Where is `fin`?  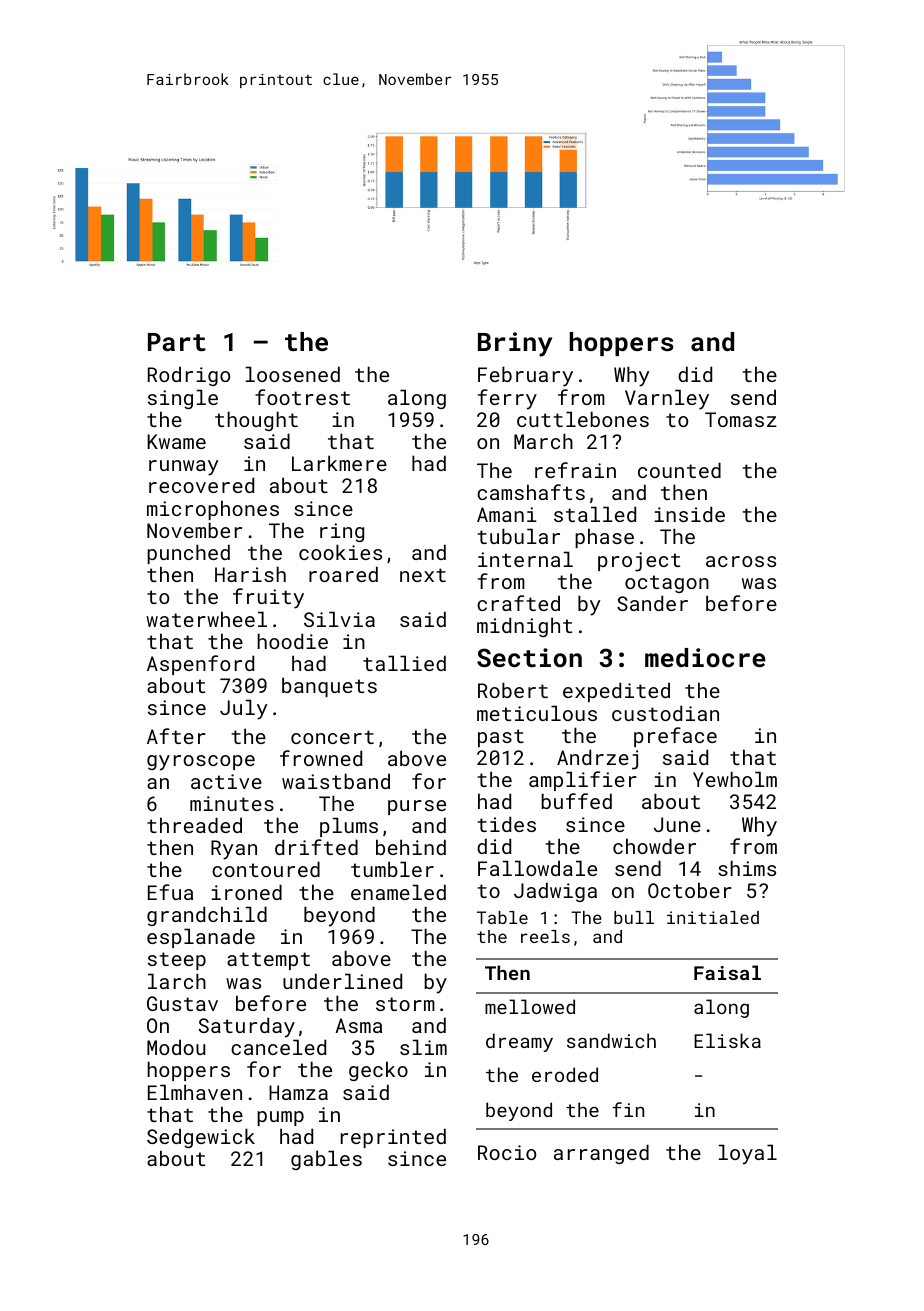 fin is located at coordinates (628, 1109).
